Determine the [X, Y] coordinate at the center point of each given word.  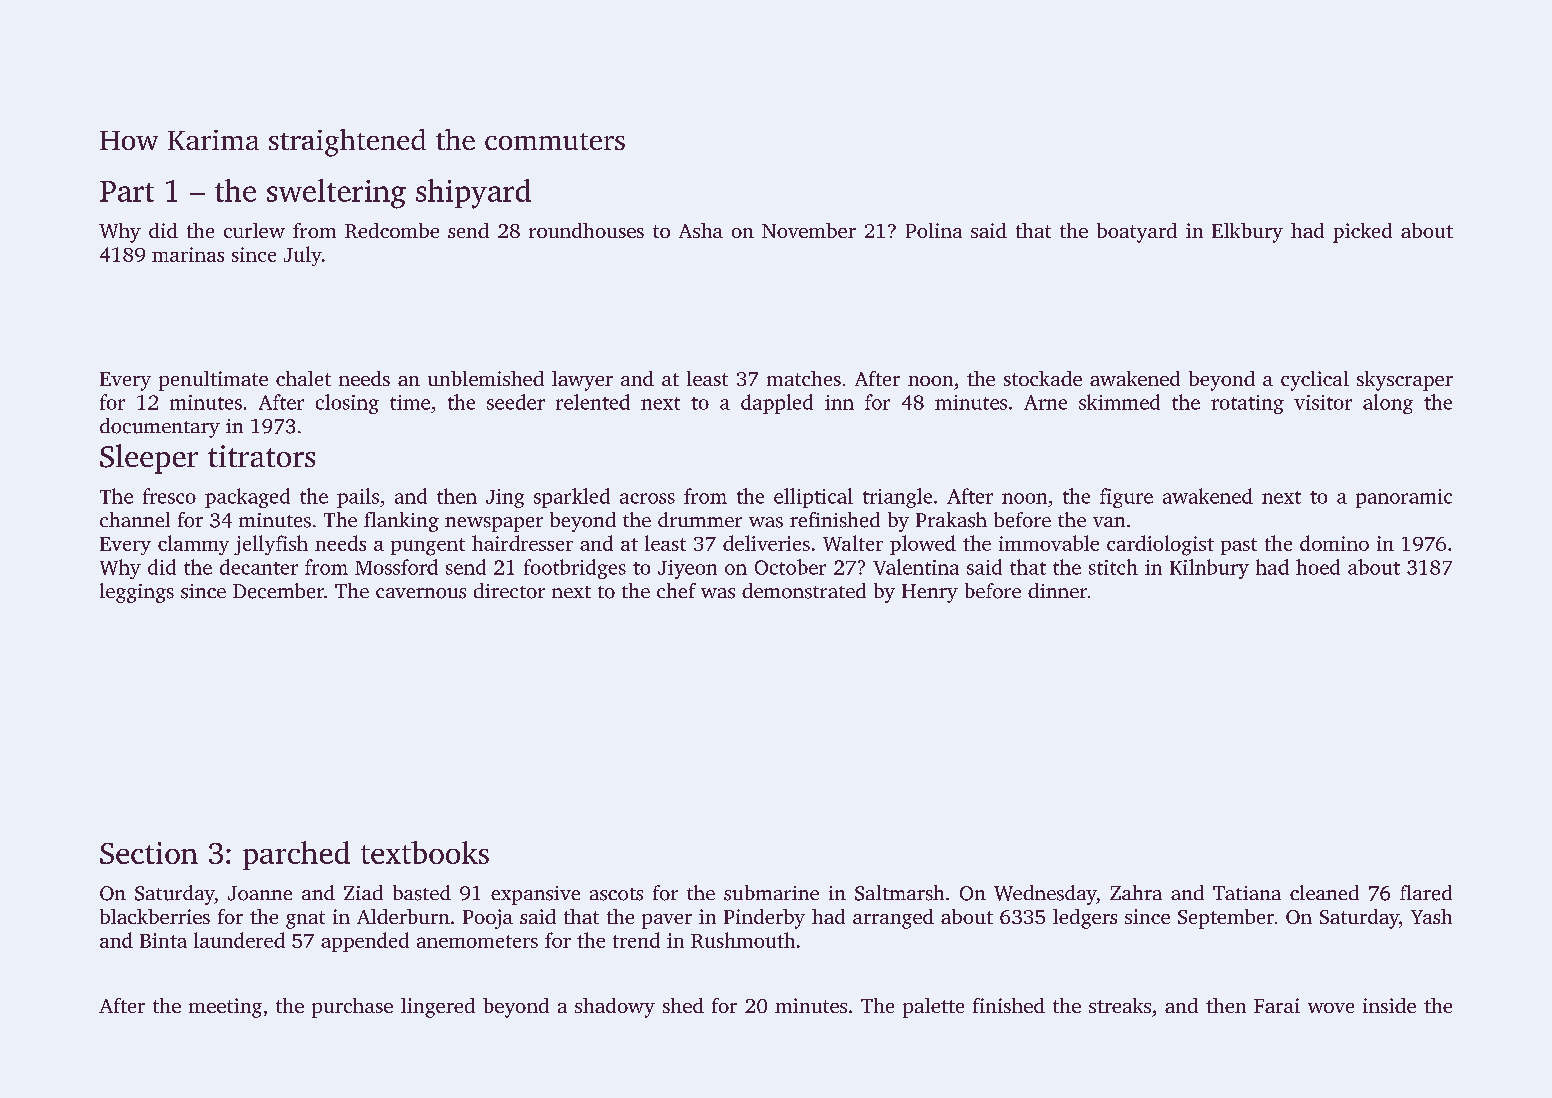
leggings [137, 593]
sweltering [336, 194]
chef [676, 590]
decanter [259, 567]
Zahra [1136, 892]
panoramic [1404, 498]
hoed [1318, 567]
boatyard [1137, 233]
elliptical [813, 498]
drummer [700, 519]
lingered [438, 1008]
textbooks [425, 852]
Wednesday [1045, 895]
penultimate [213, 381]
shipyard [473, 194]
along [1388, 404]
